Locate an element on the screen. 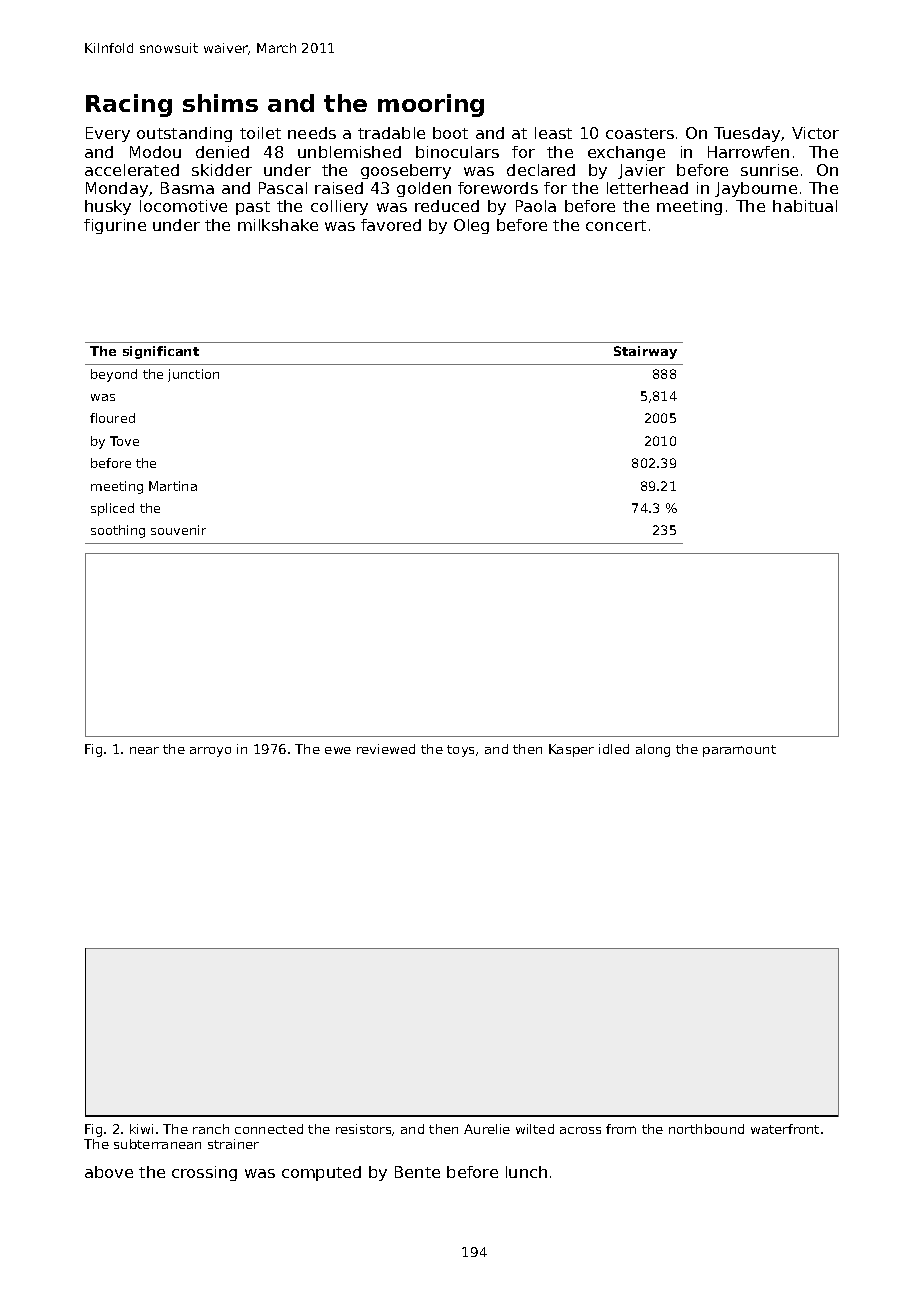 The width and height of the screenshot is (924, 1308). arroyo is located at coordinates (210, 752).
